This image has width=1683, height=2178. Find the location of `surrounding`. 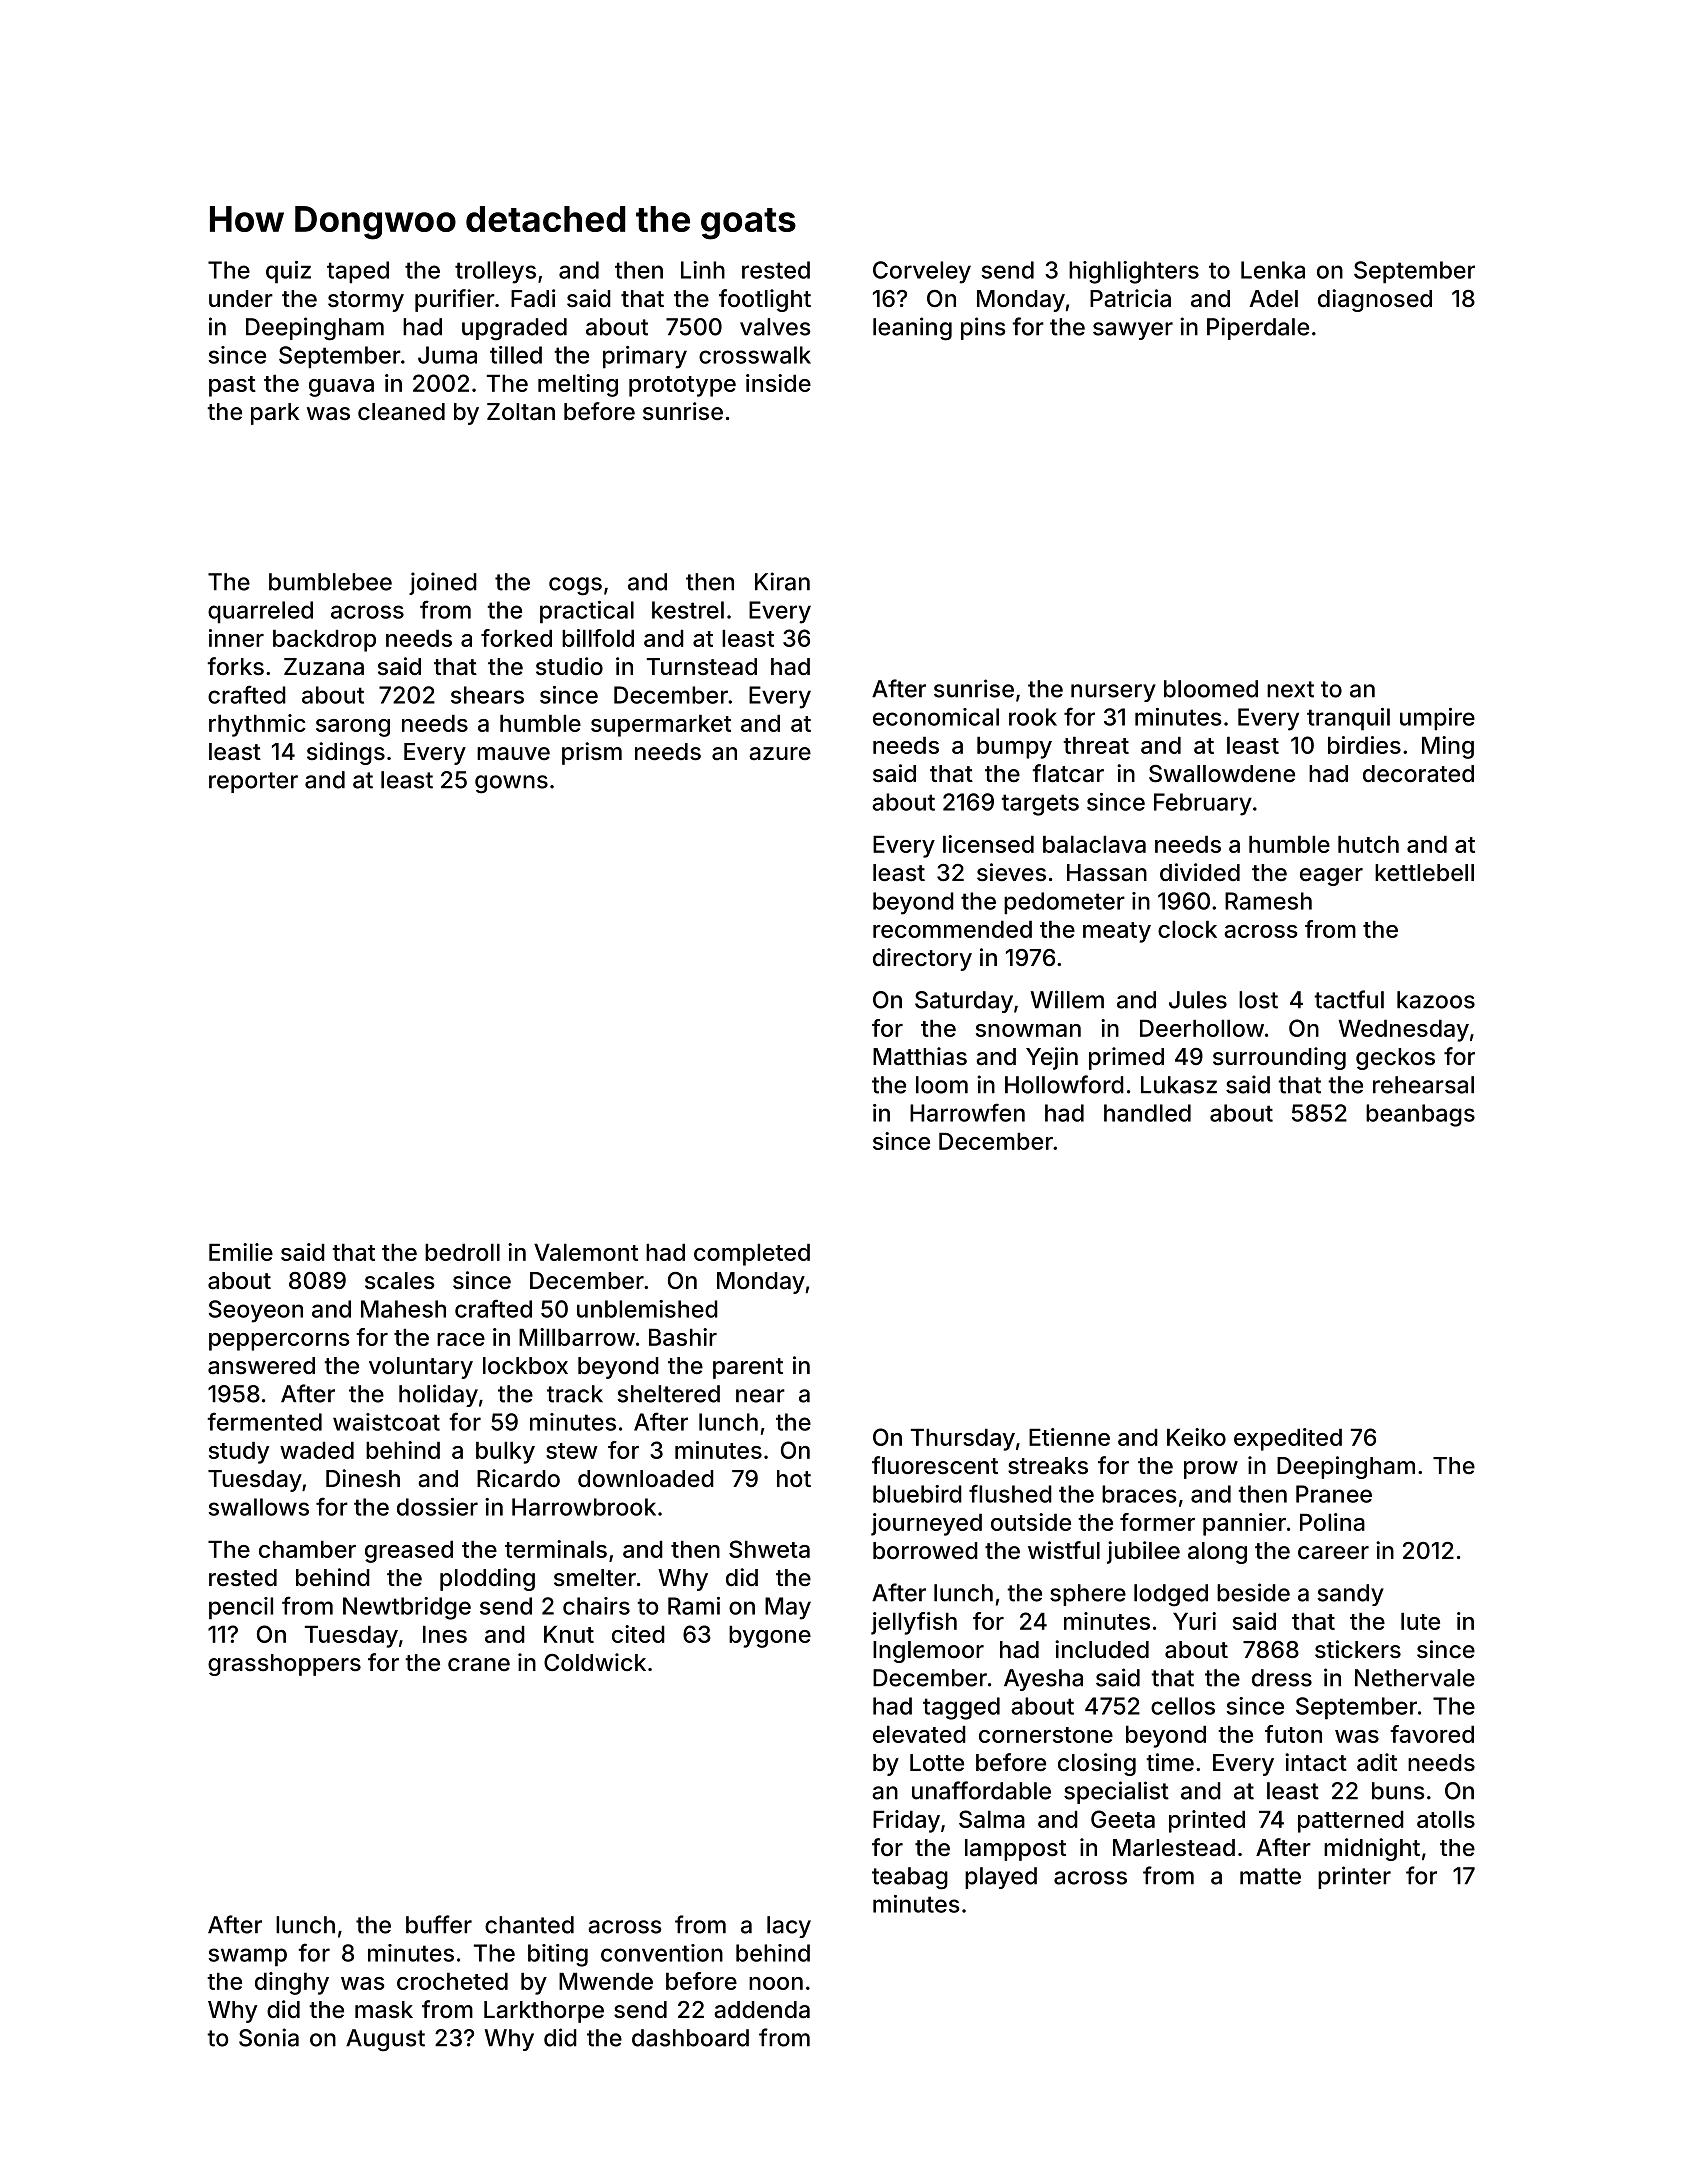

surrounding is located at coordinates (1279, 1058).
